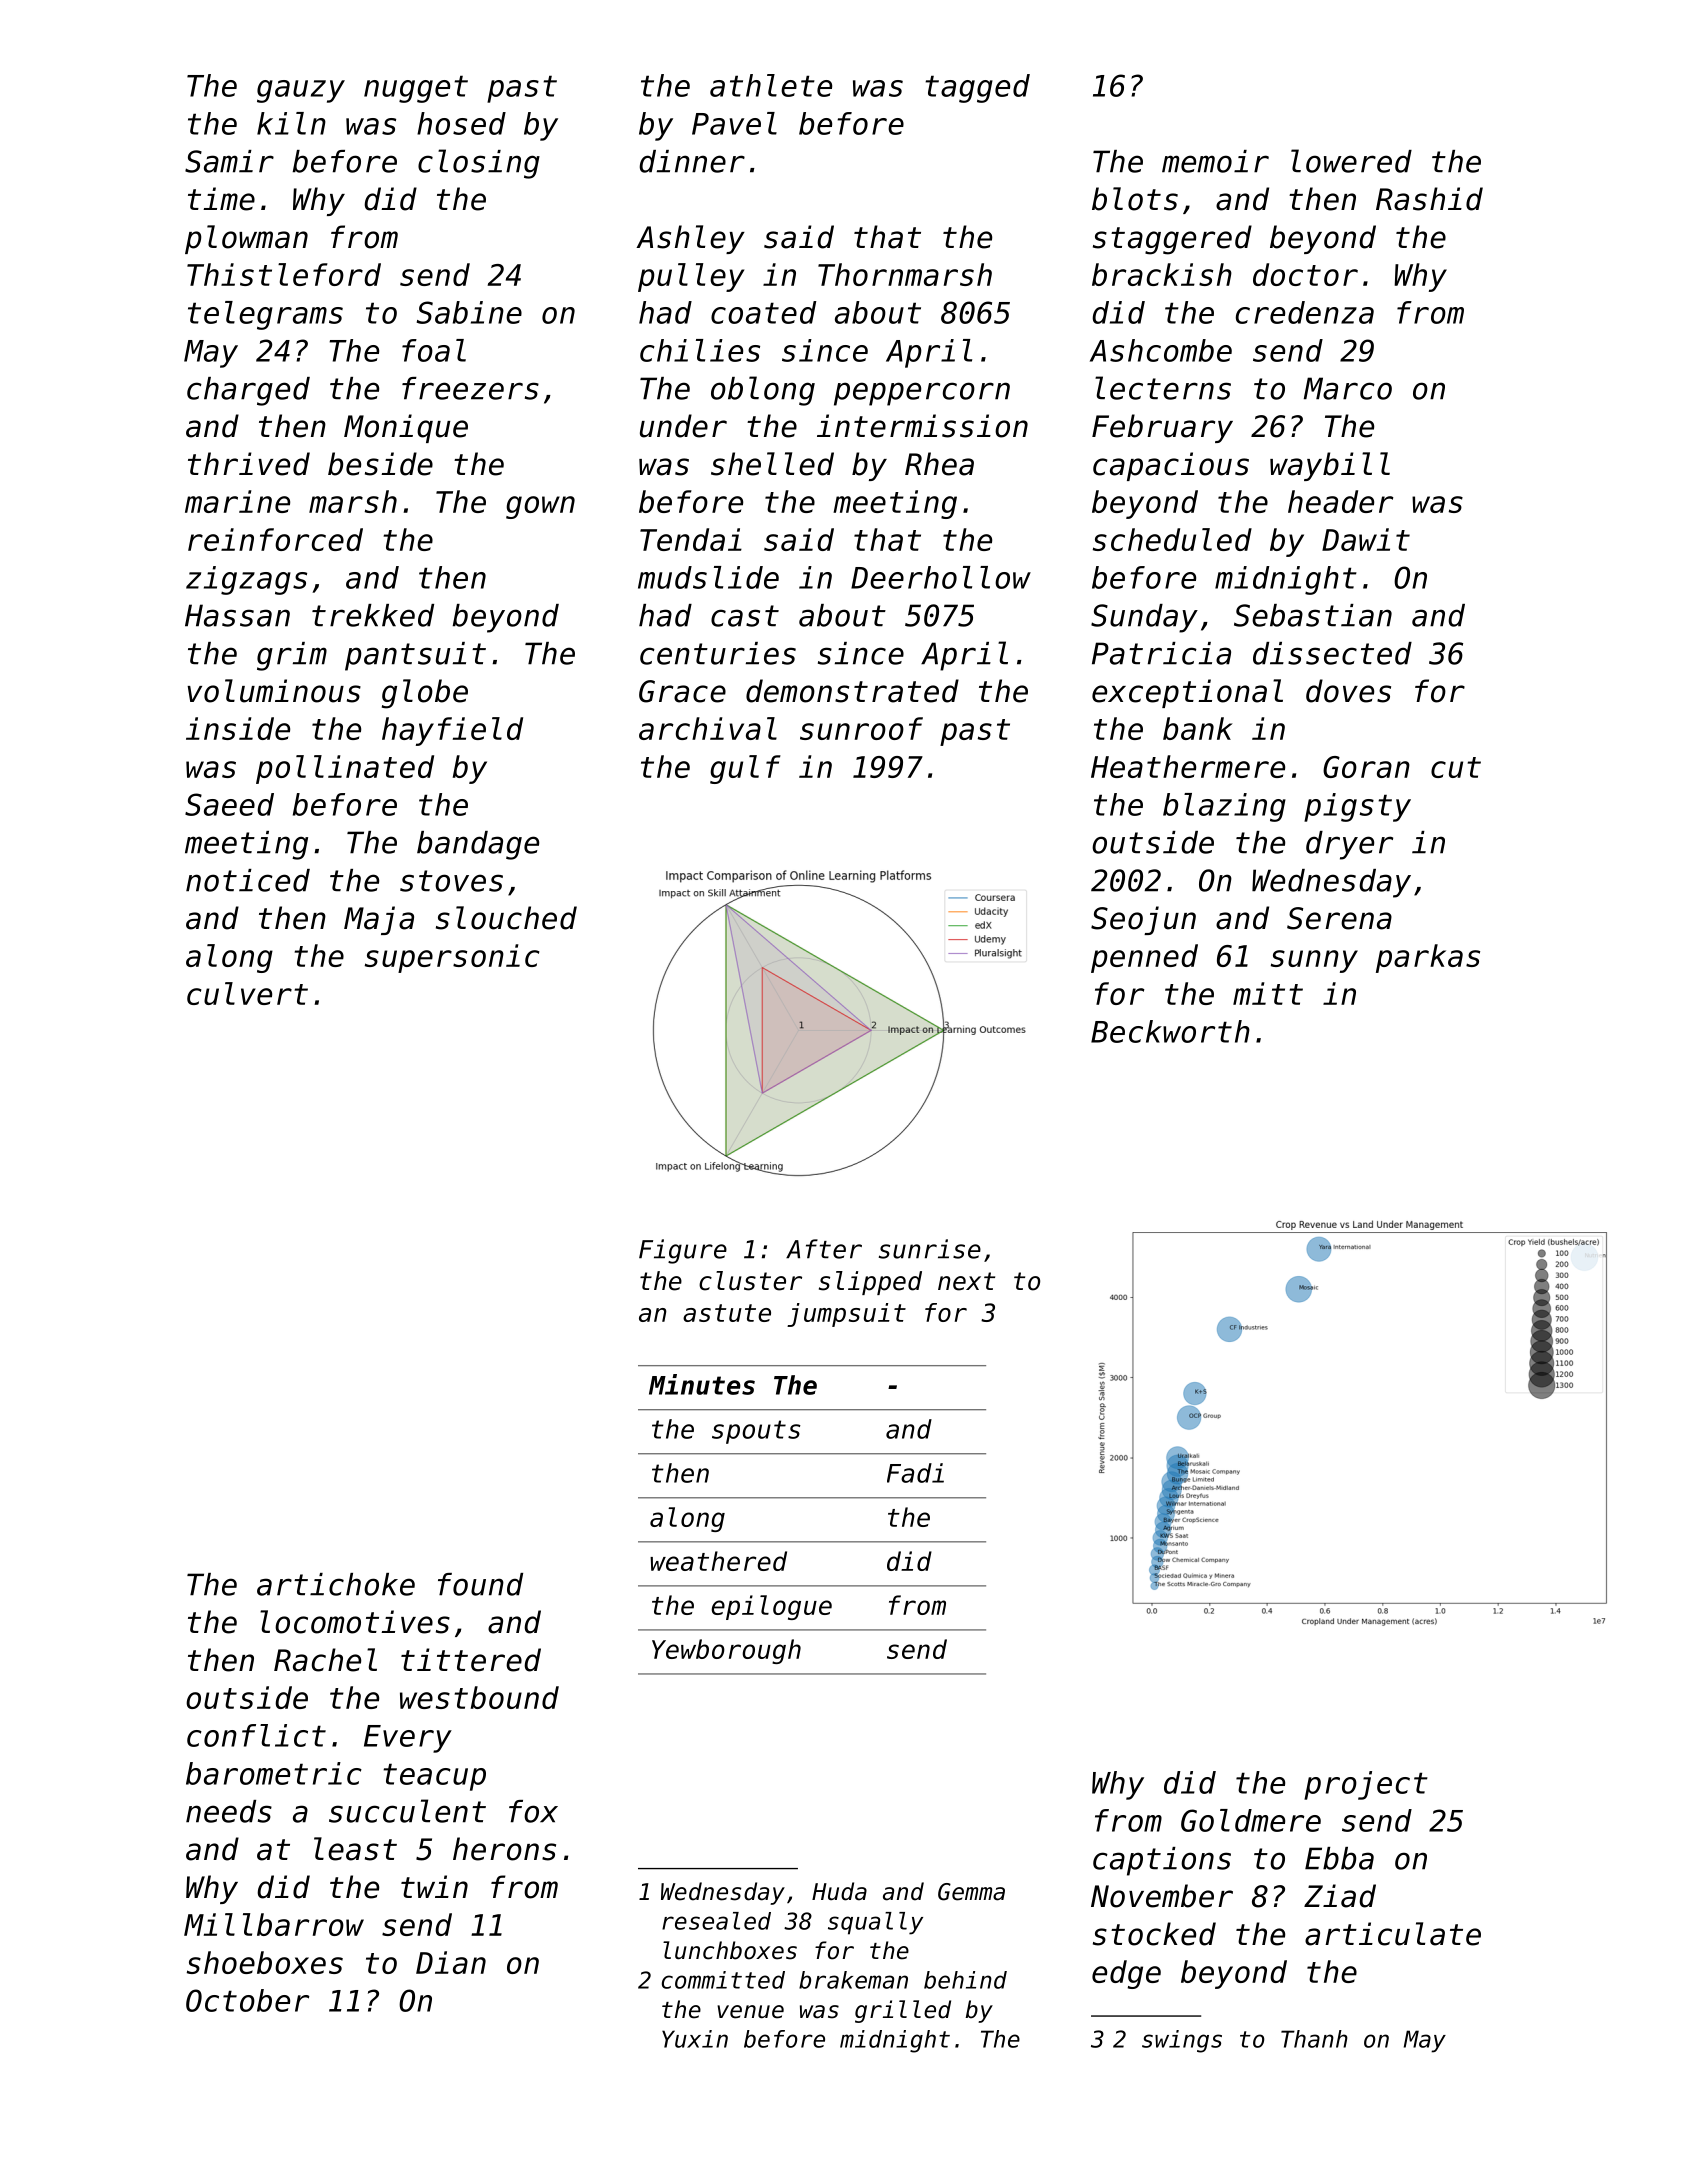  What do you see at coordinates (1182, 2041) in the screenshot?
I see `swings` at bounding box center [1182, 2041].
